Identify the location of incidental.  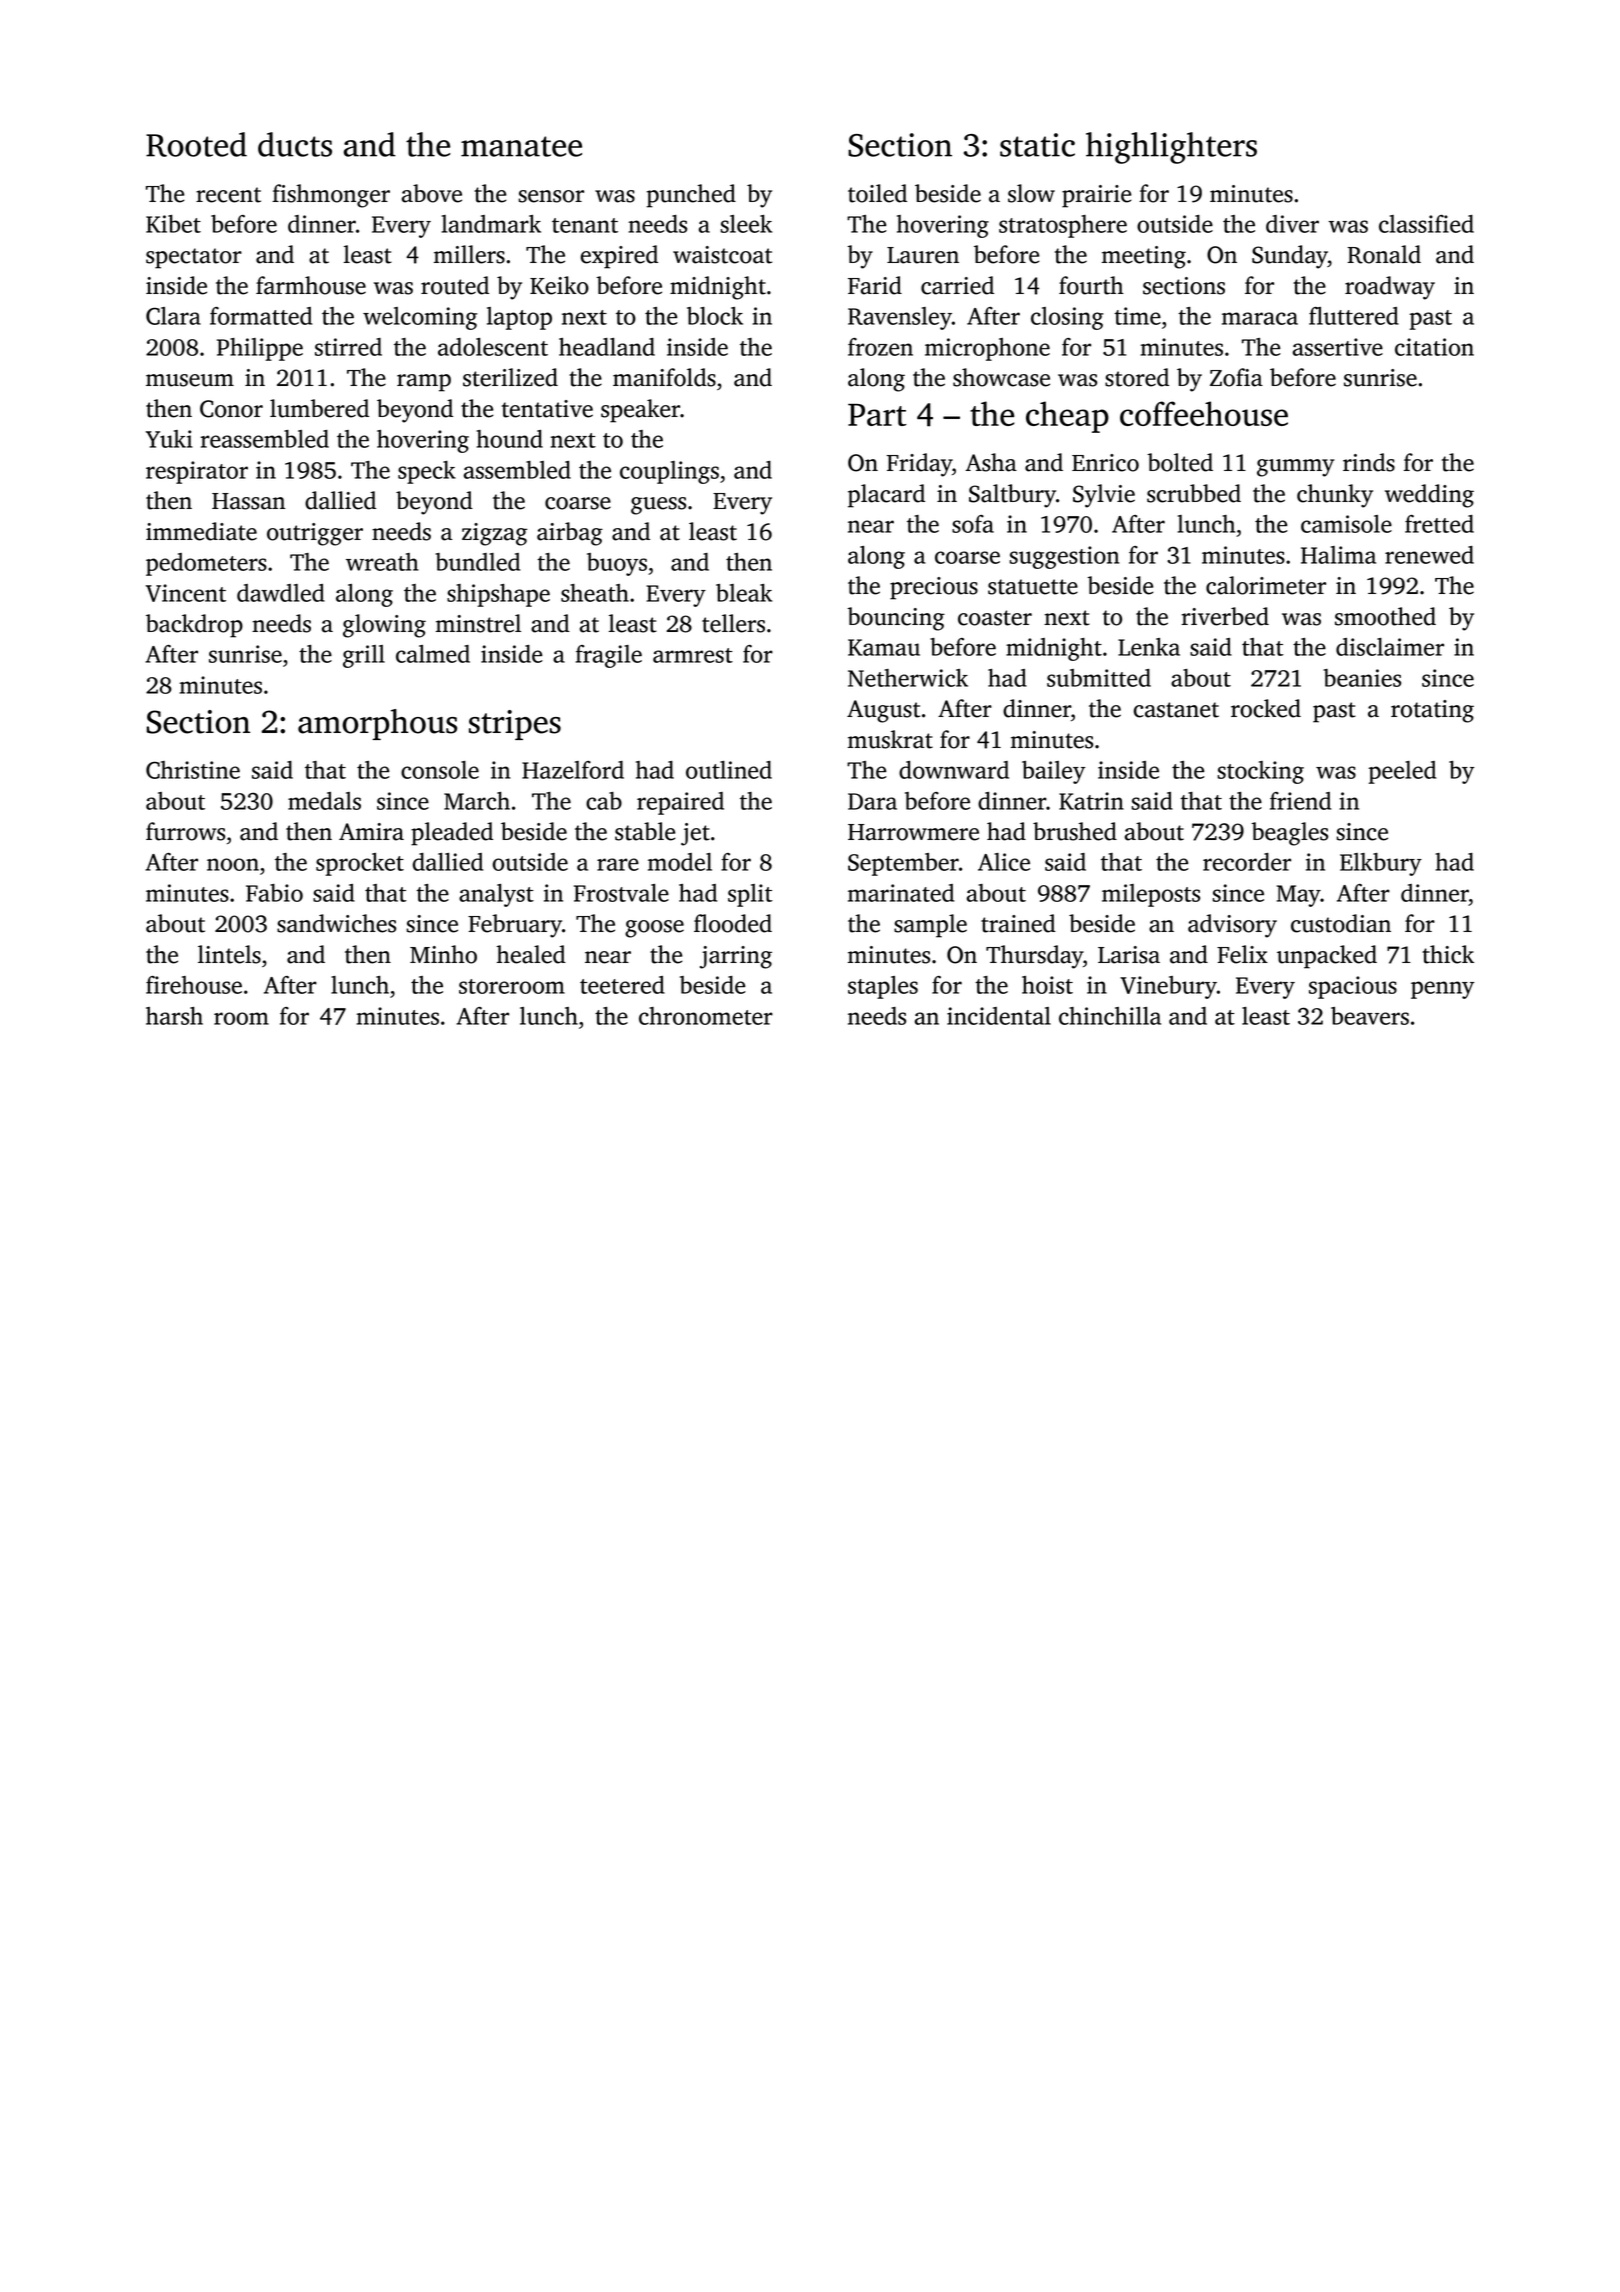
(999, 1016).
